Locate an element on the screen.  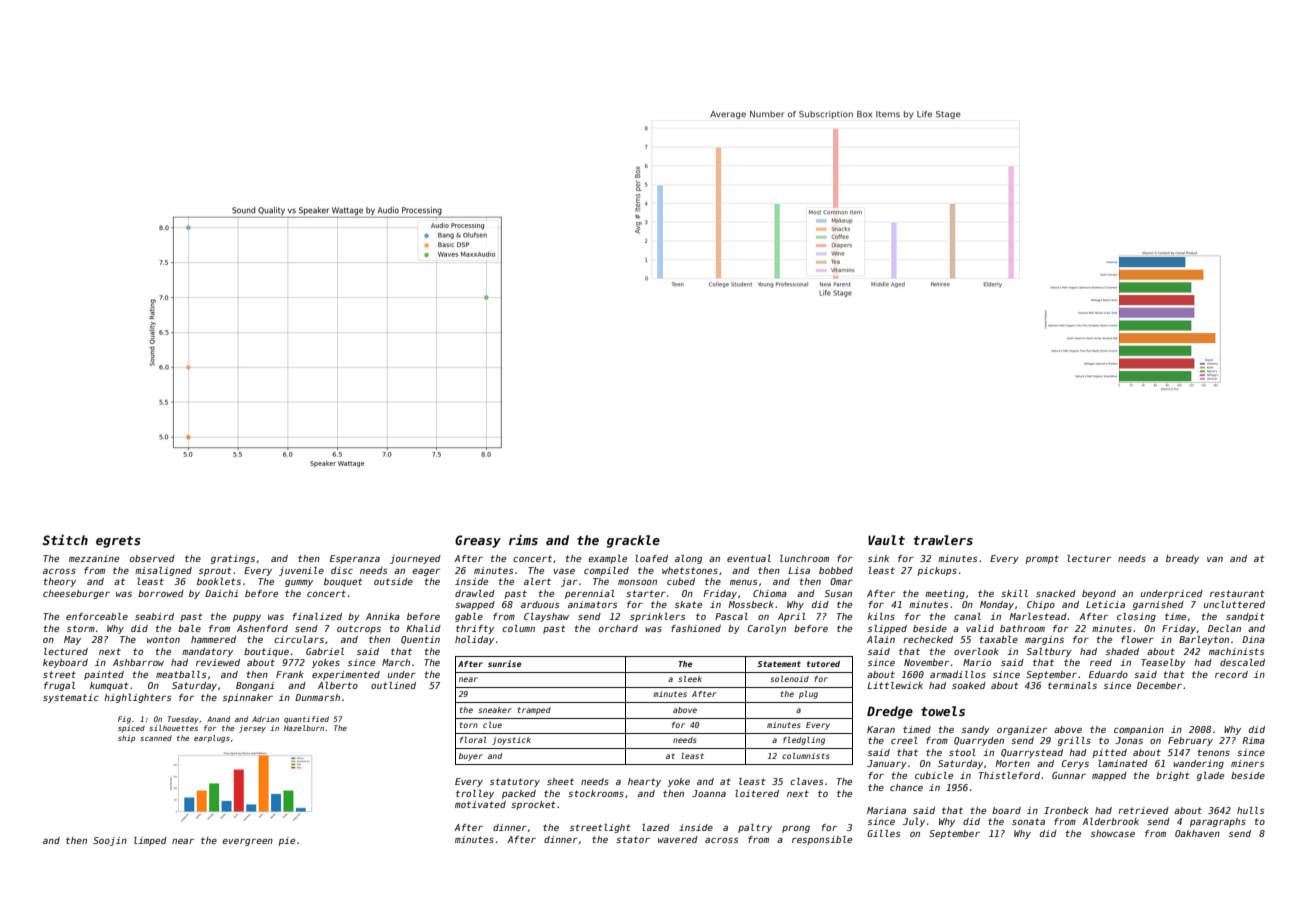
Greasy is located at coordinates (478, 541).
